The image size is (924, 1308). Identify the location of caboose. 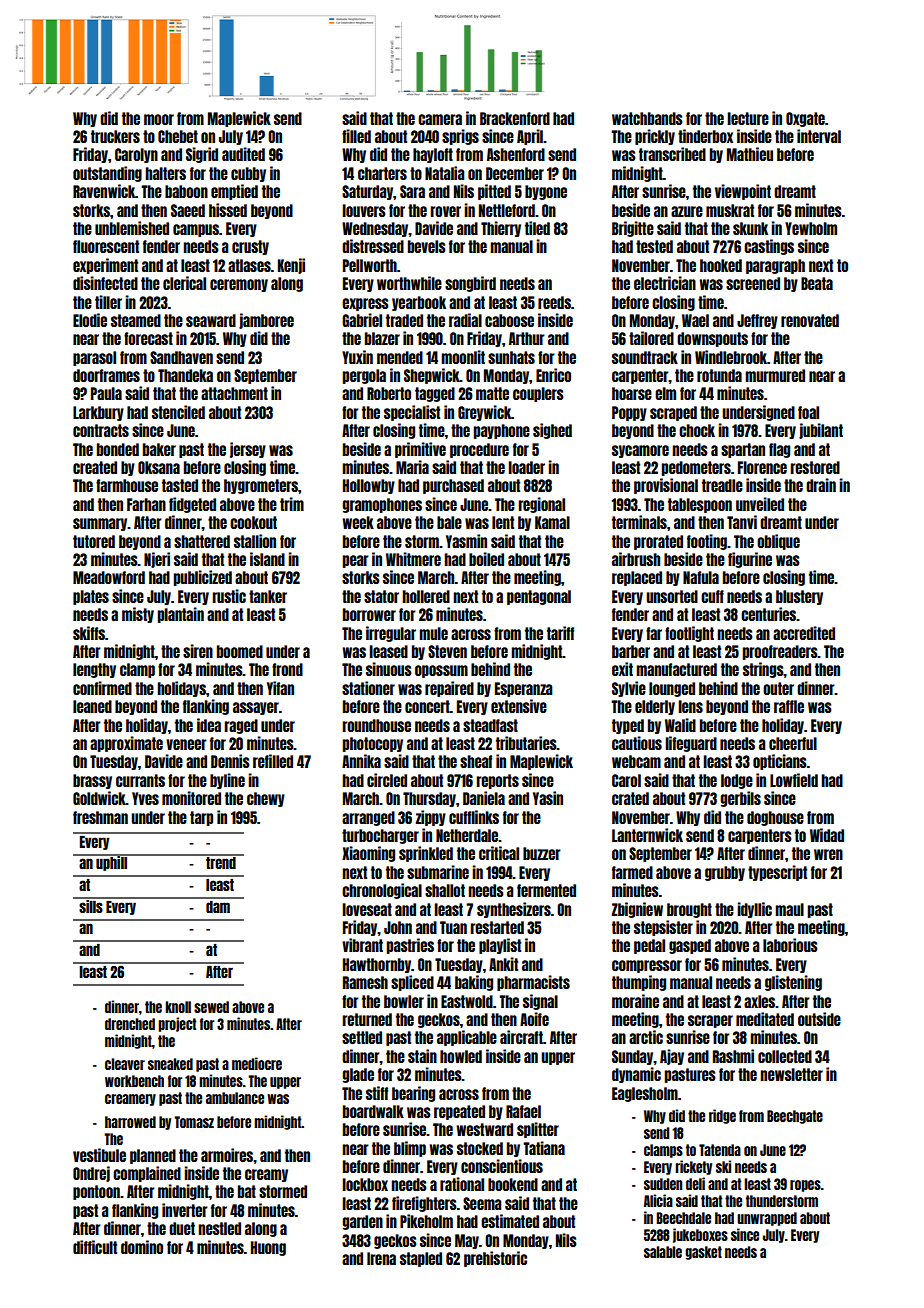
(509, 320).
